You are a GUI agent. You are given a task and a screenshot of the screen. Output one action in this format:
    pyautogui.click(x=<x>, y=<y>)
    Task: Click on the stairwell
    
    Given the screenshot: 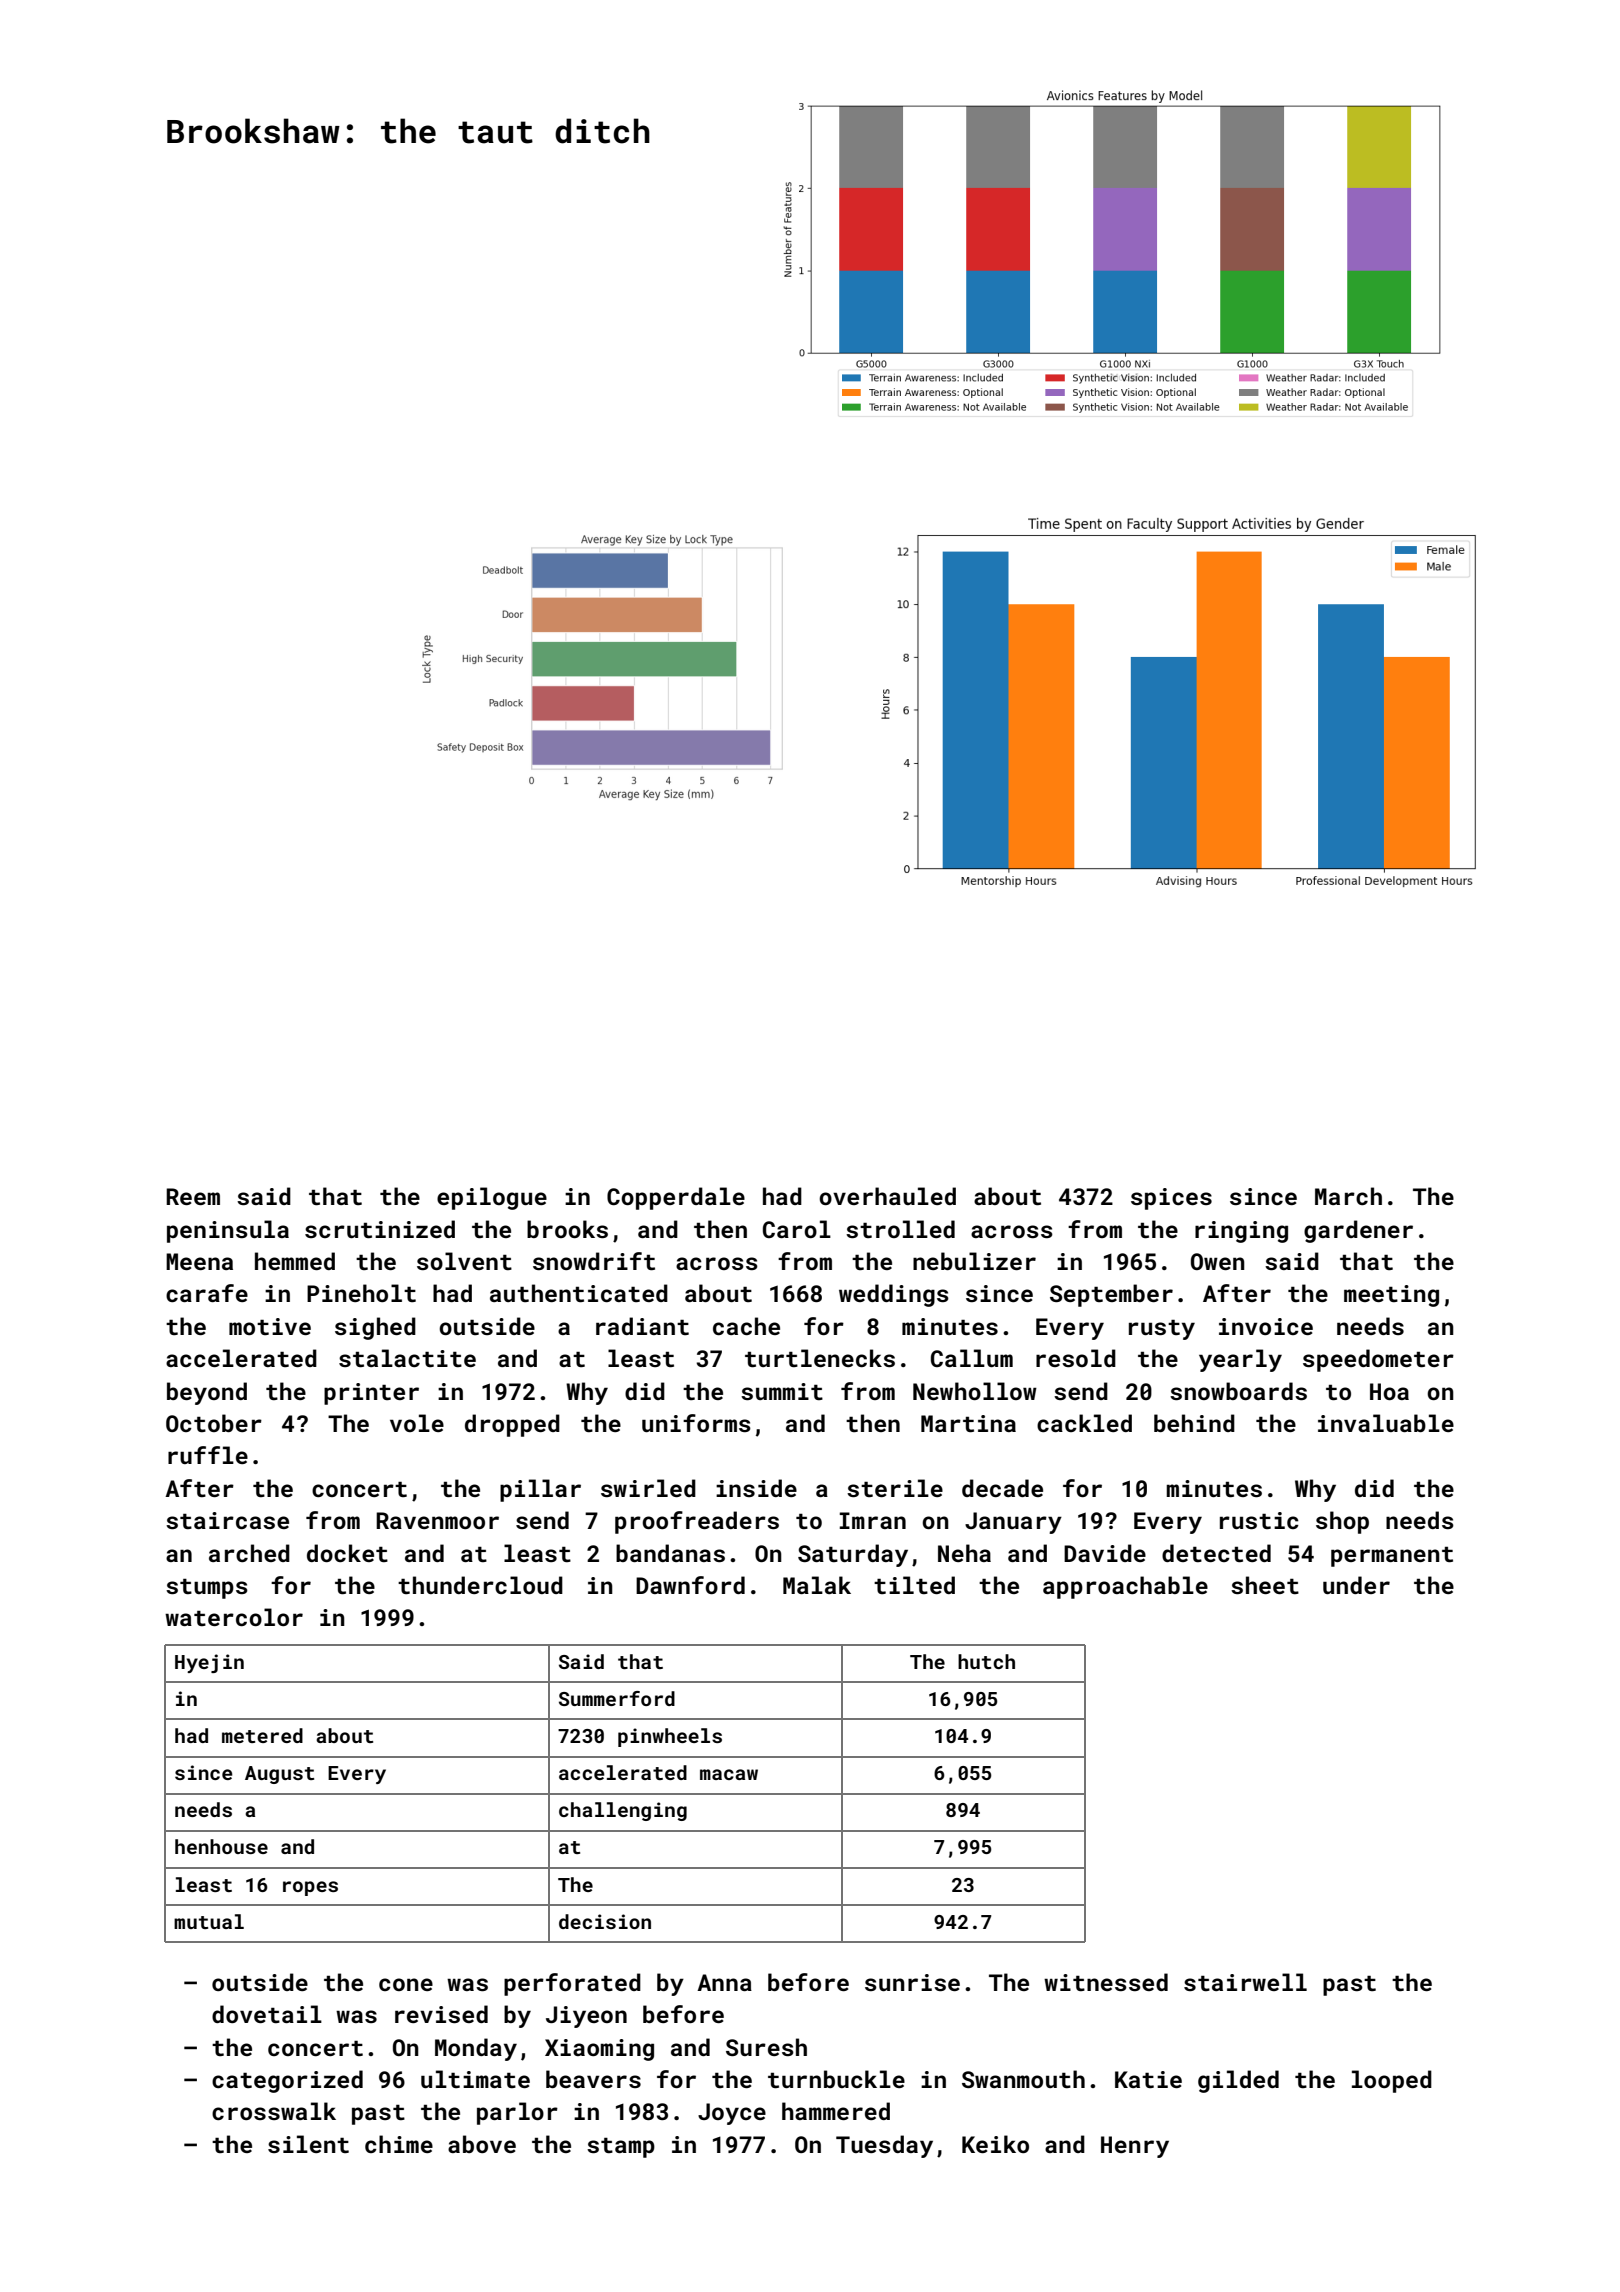 What is the action you would take?
    pyautogui.click(x=1245, y=1982)
